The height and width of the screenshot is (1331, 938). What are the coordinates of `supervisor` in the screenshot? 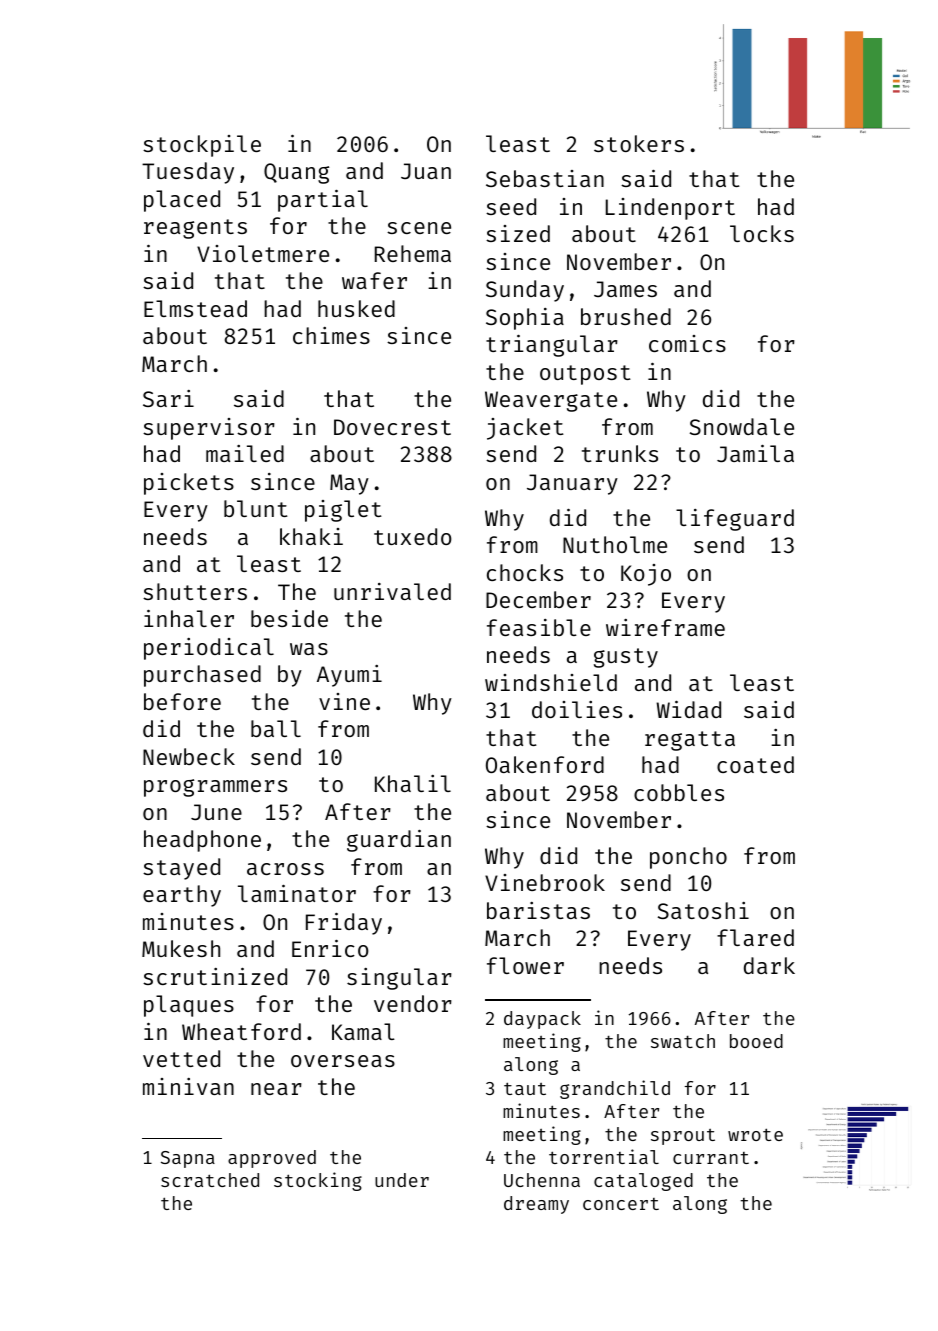 It's located at (209, 429).
